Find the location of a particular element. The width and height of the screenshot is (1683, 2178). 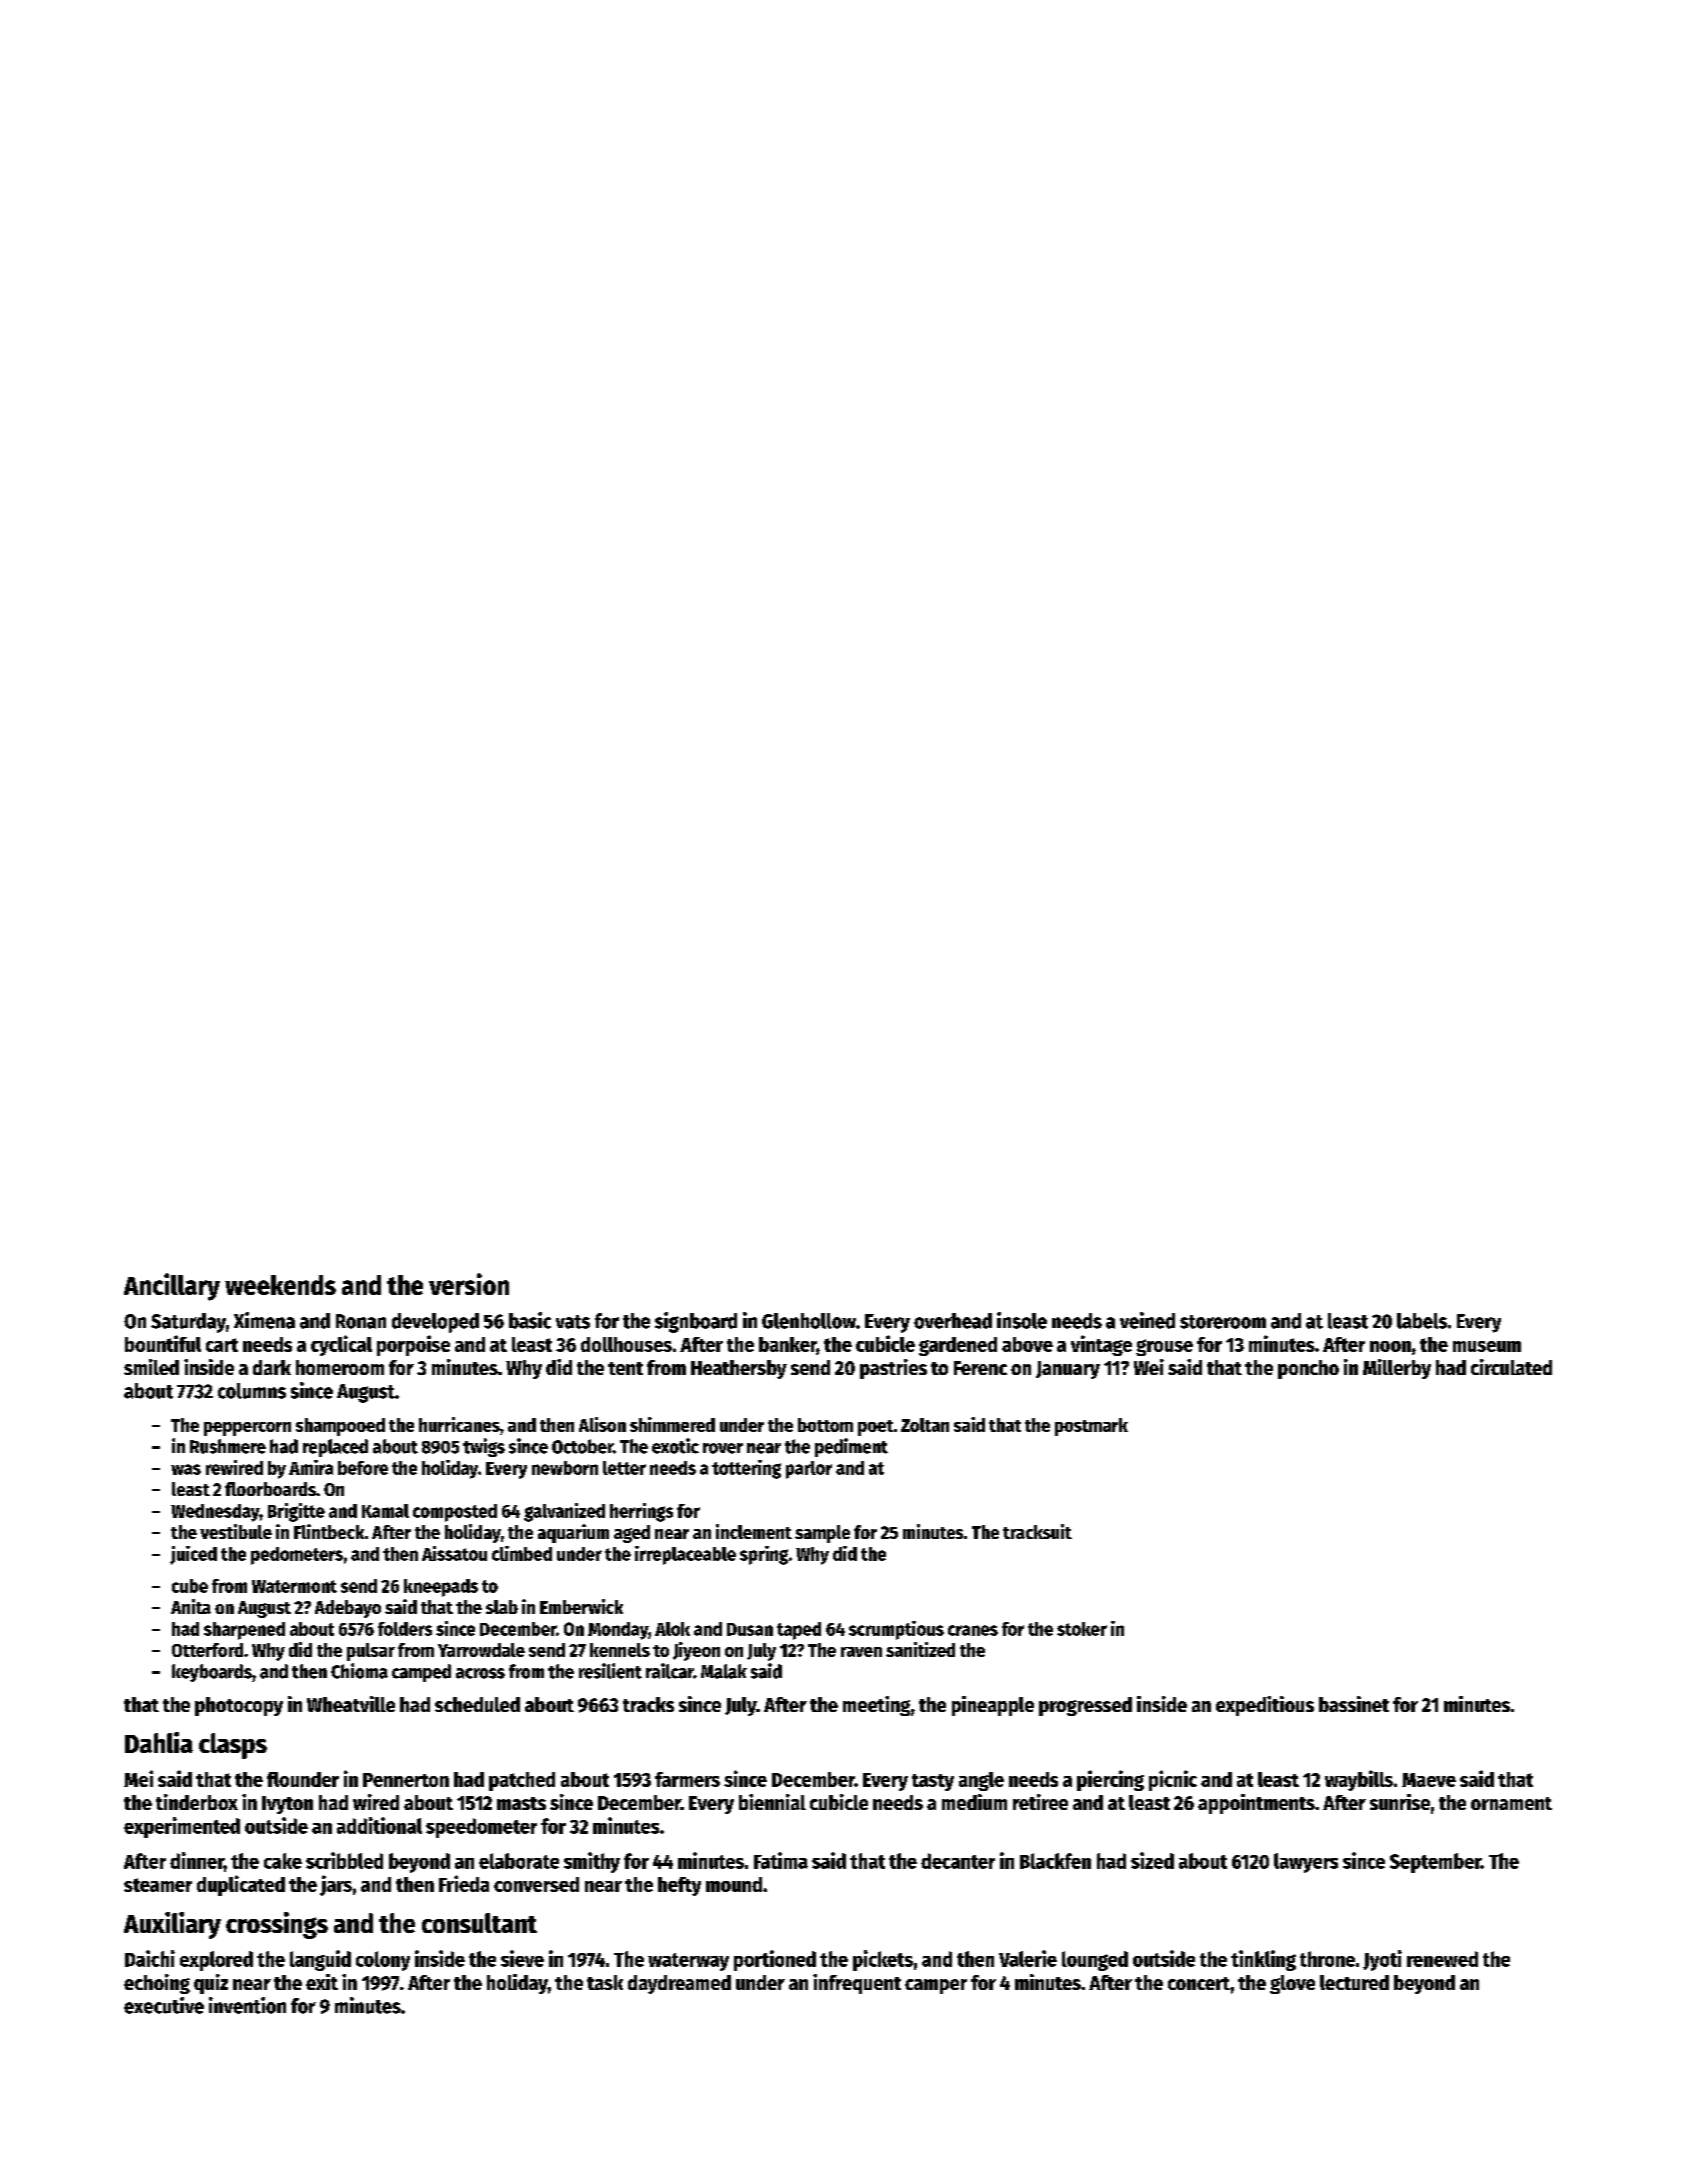

Glenhollow is located at coordinates (809, 1321).
